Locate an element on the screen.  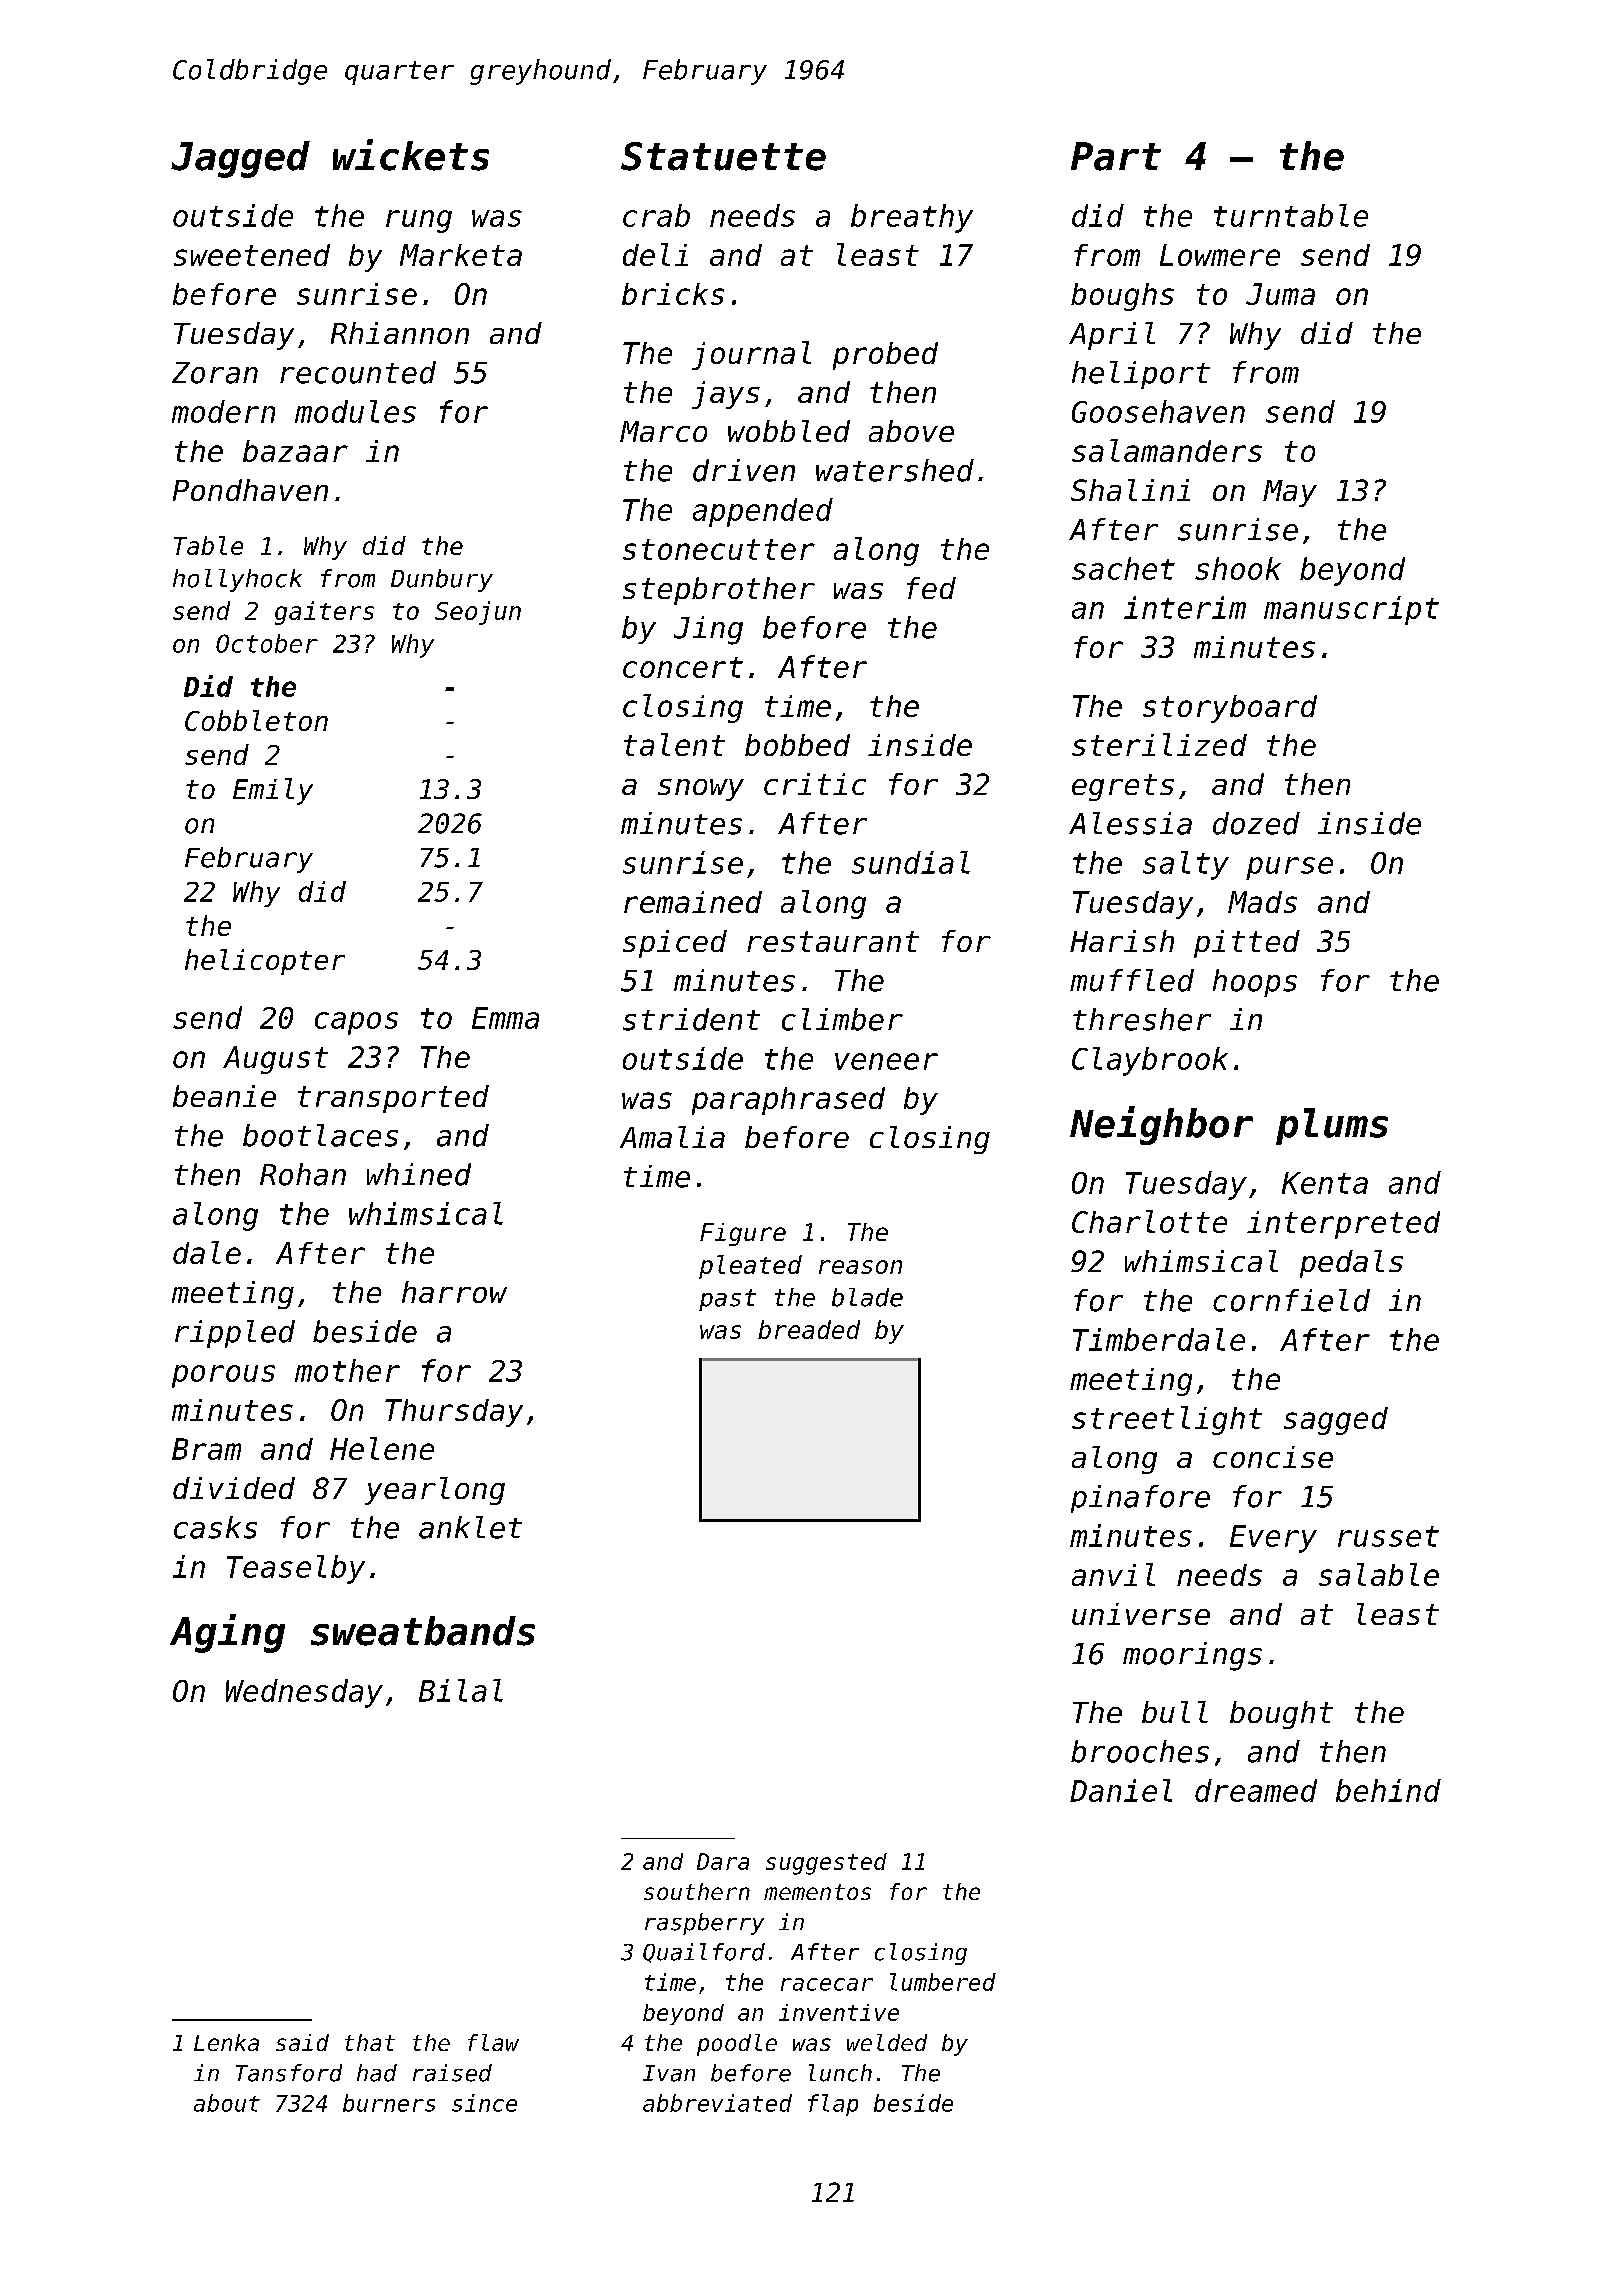
flaw is located at coordinates (493, 2042).
